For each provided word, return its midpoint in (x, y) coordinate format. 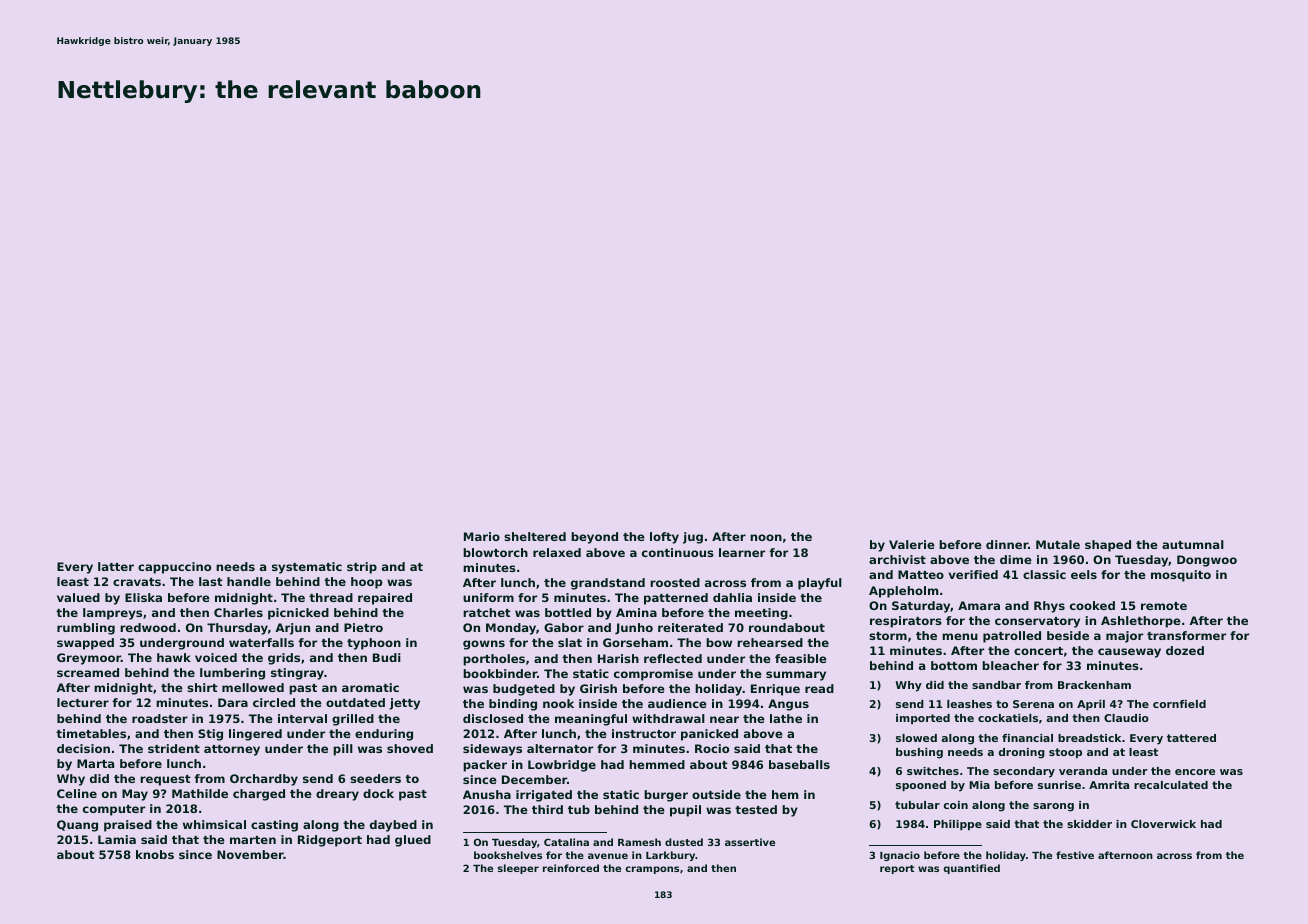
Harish (618, 658)
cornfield (1179, 704)
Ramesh (639, 842)
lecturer (83, 702)
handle (249, 581)
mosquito (1181, 576)
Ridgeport (330, 841)
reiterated (690, 627)
